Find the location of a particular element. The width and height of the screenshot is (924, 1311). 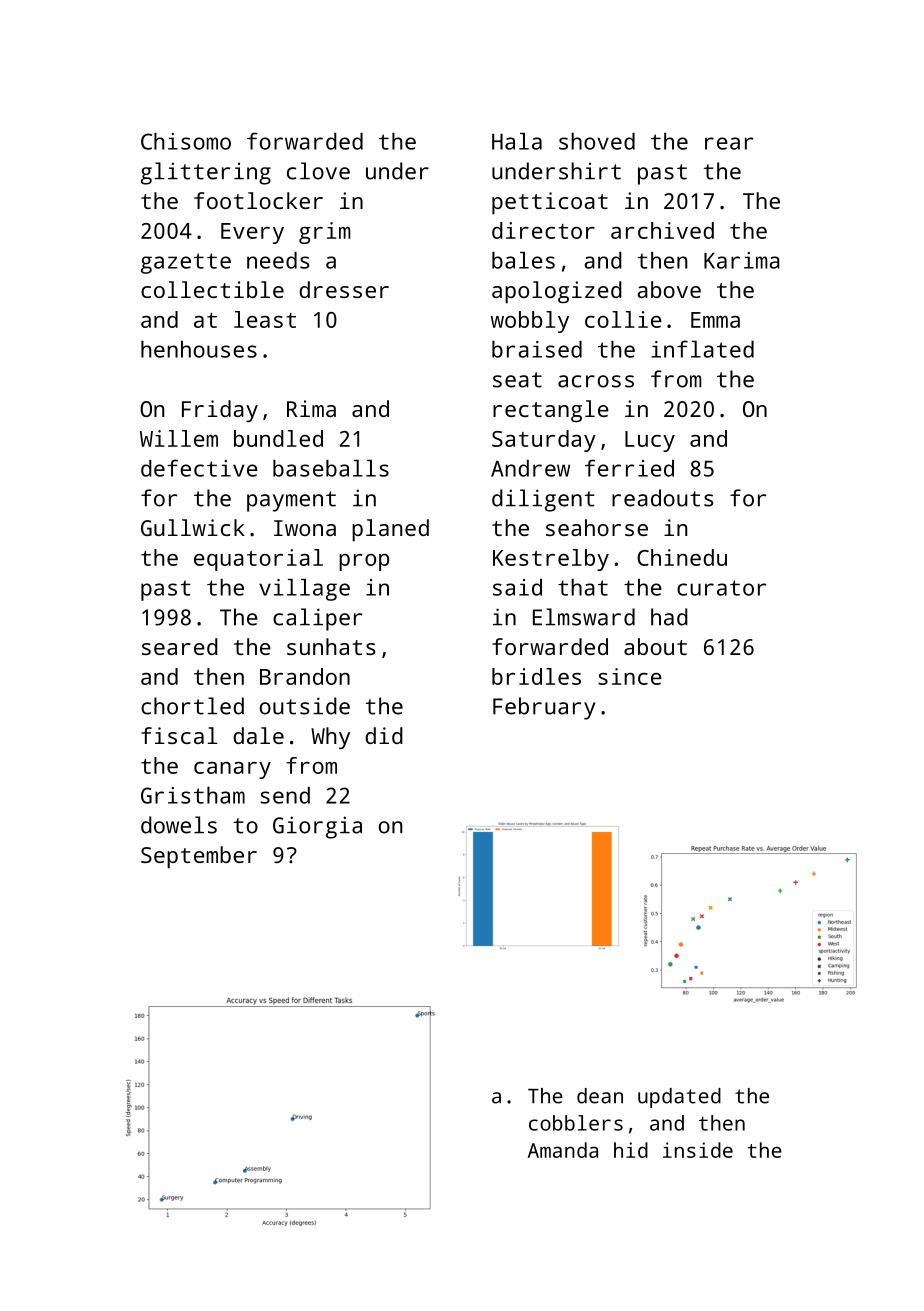

Emma is located at coordinates (715, 320).
